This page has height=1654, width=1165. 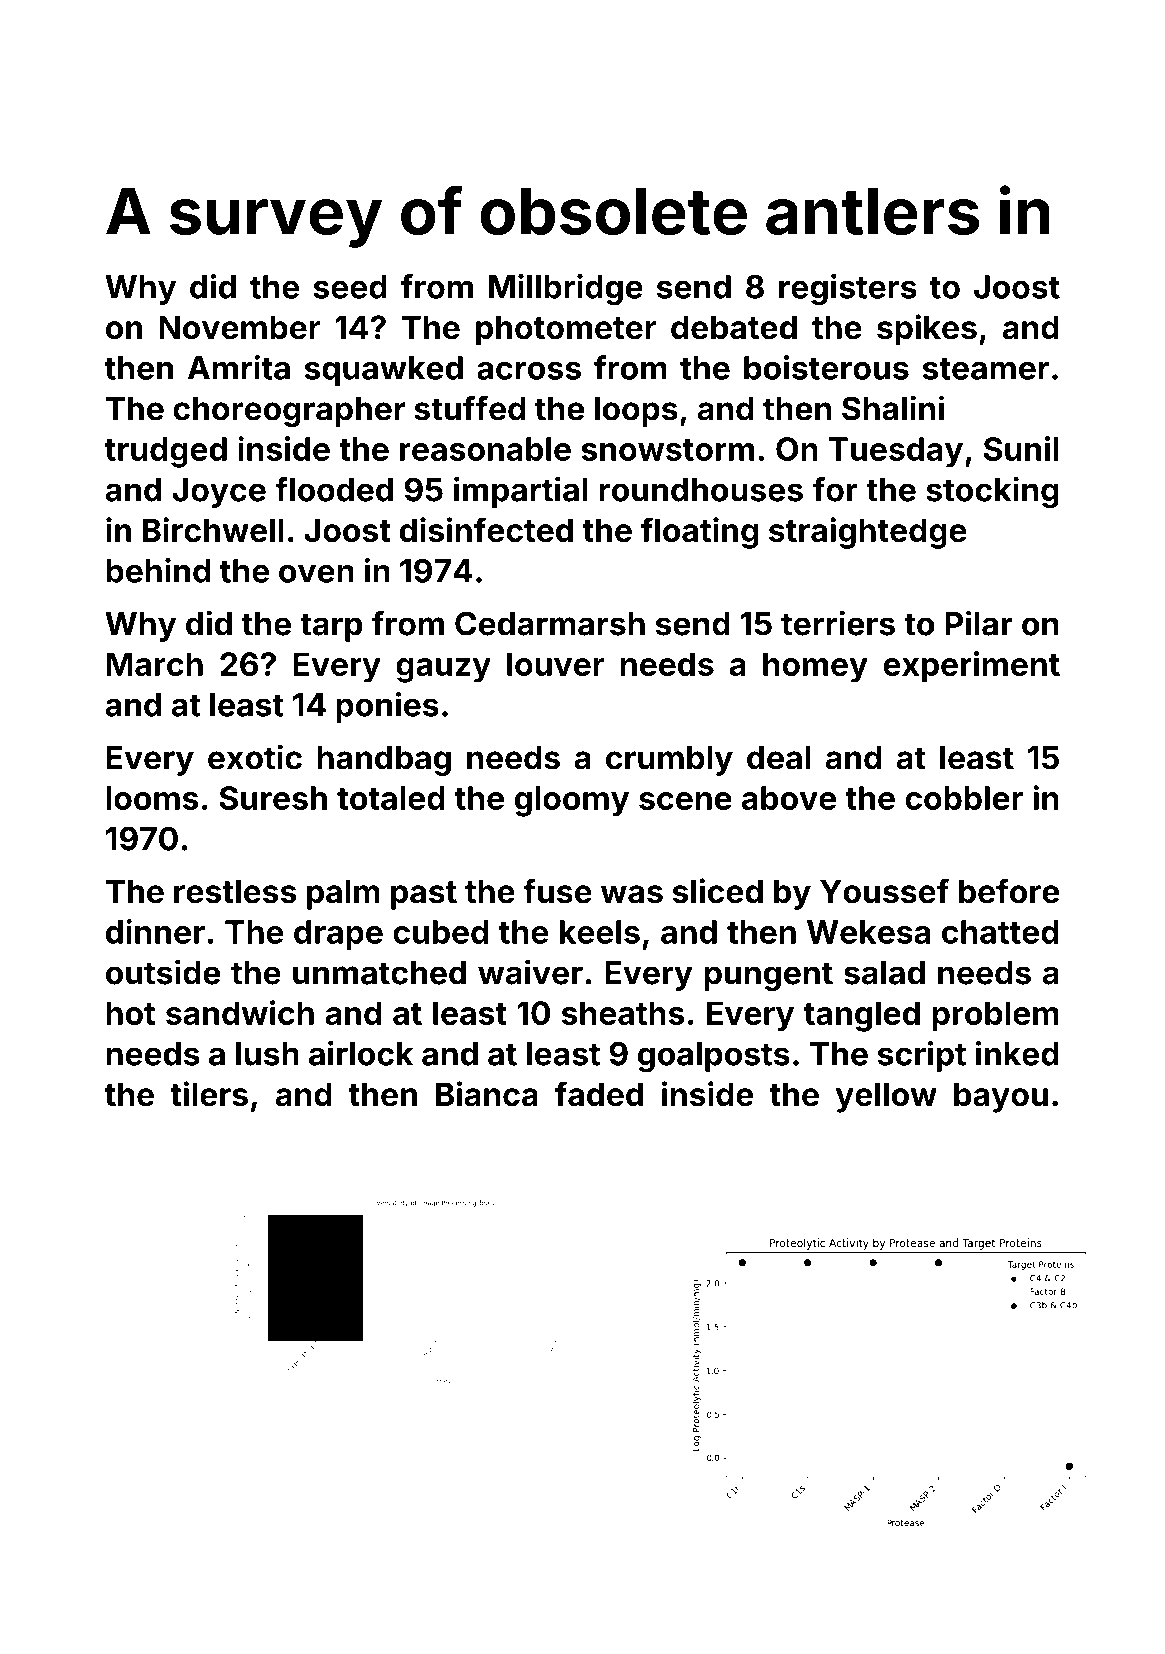 What do you see at coordinates (391, 798) in the page?
I see `totaled` at bounding box center [391, 798].
